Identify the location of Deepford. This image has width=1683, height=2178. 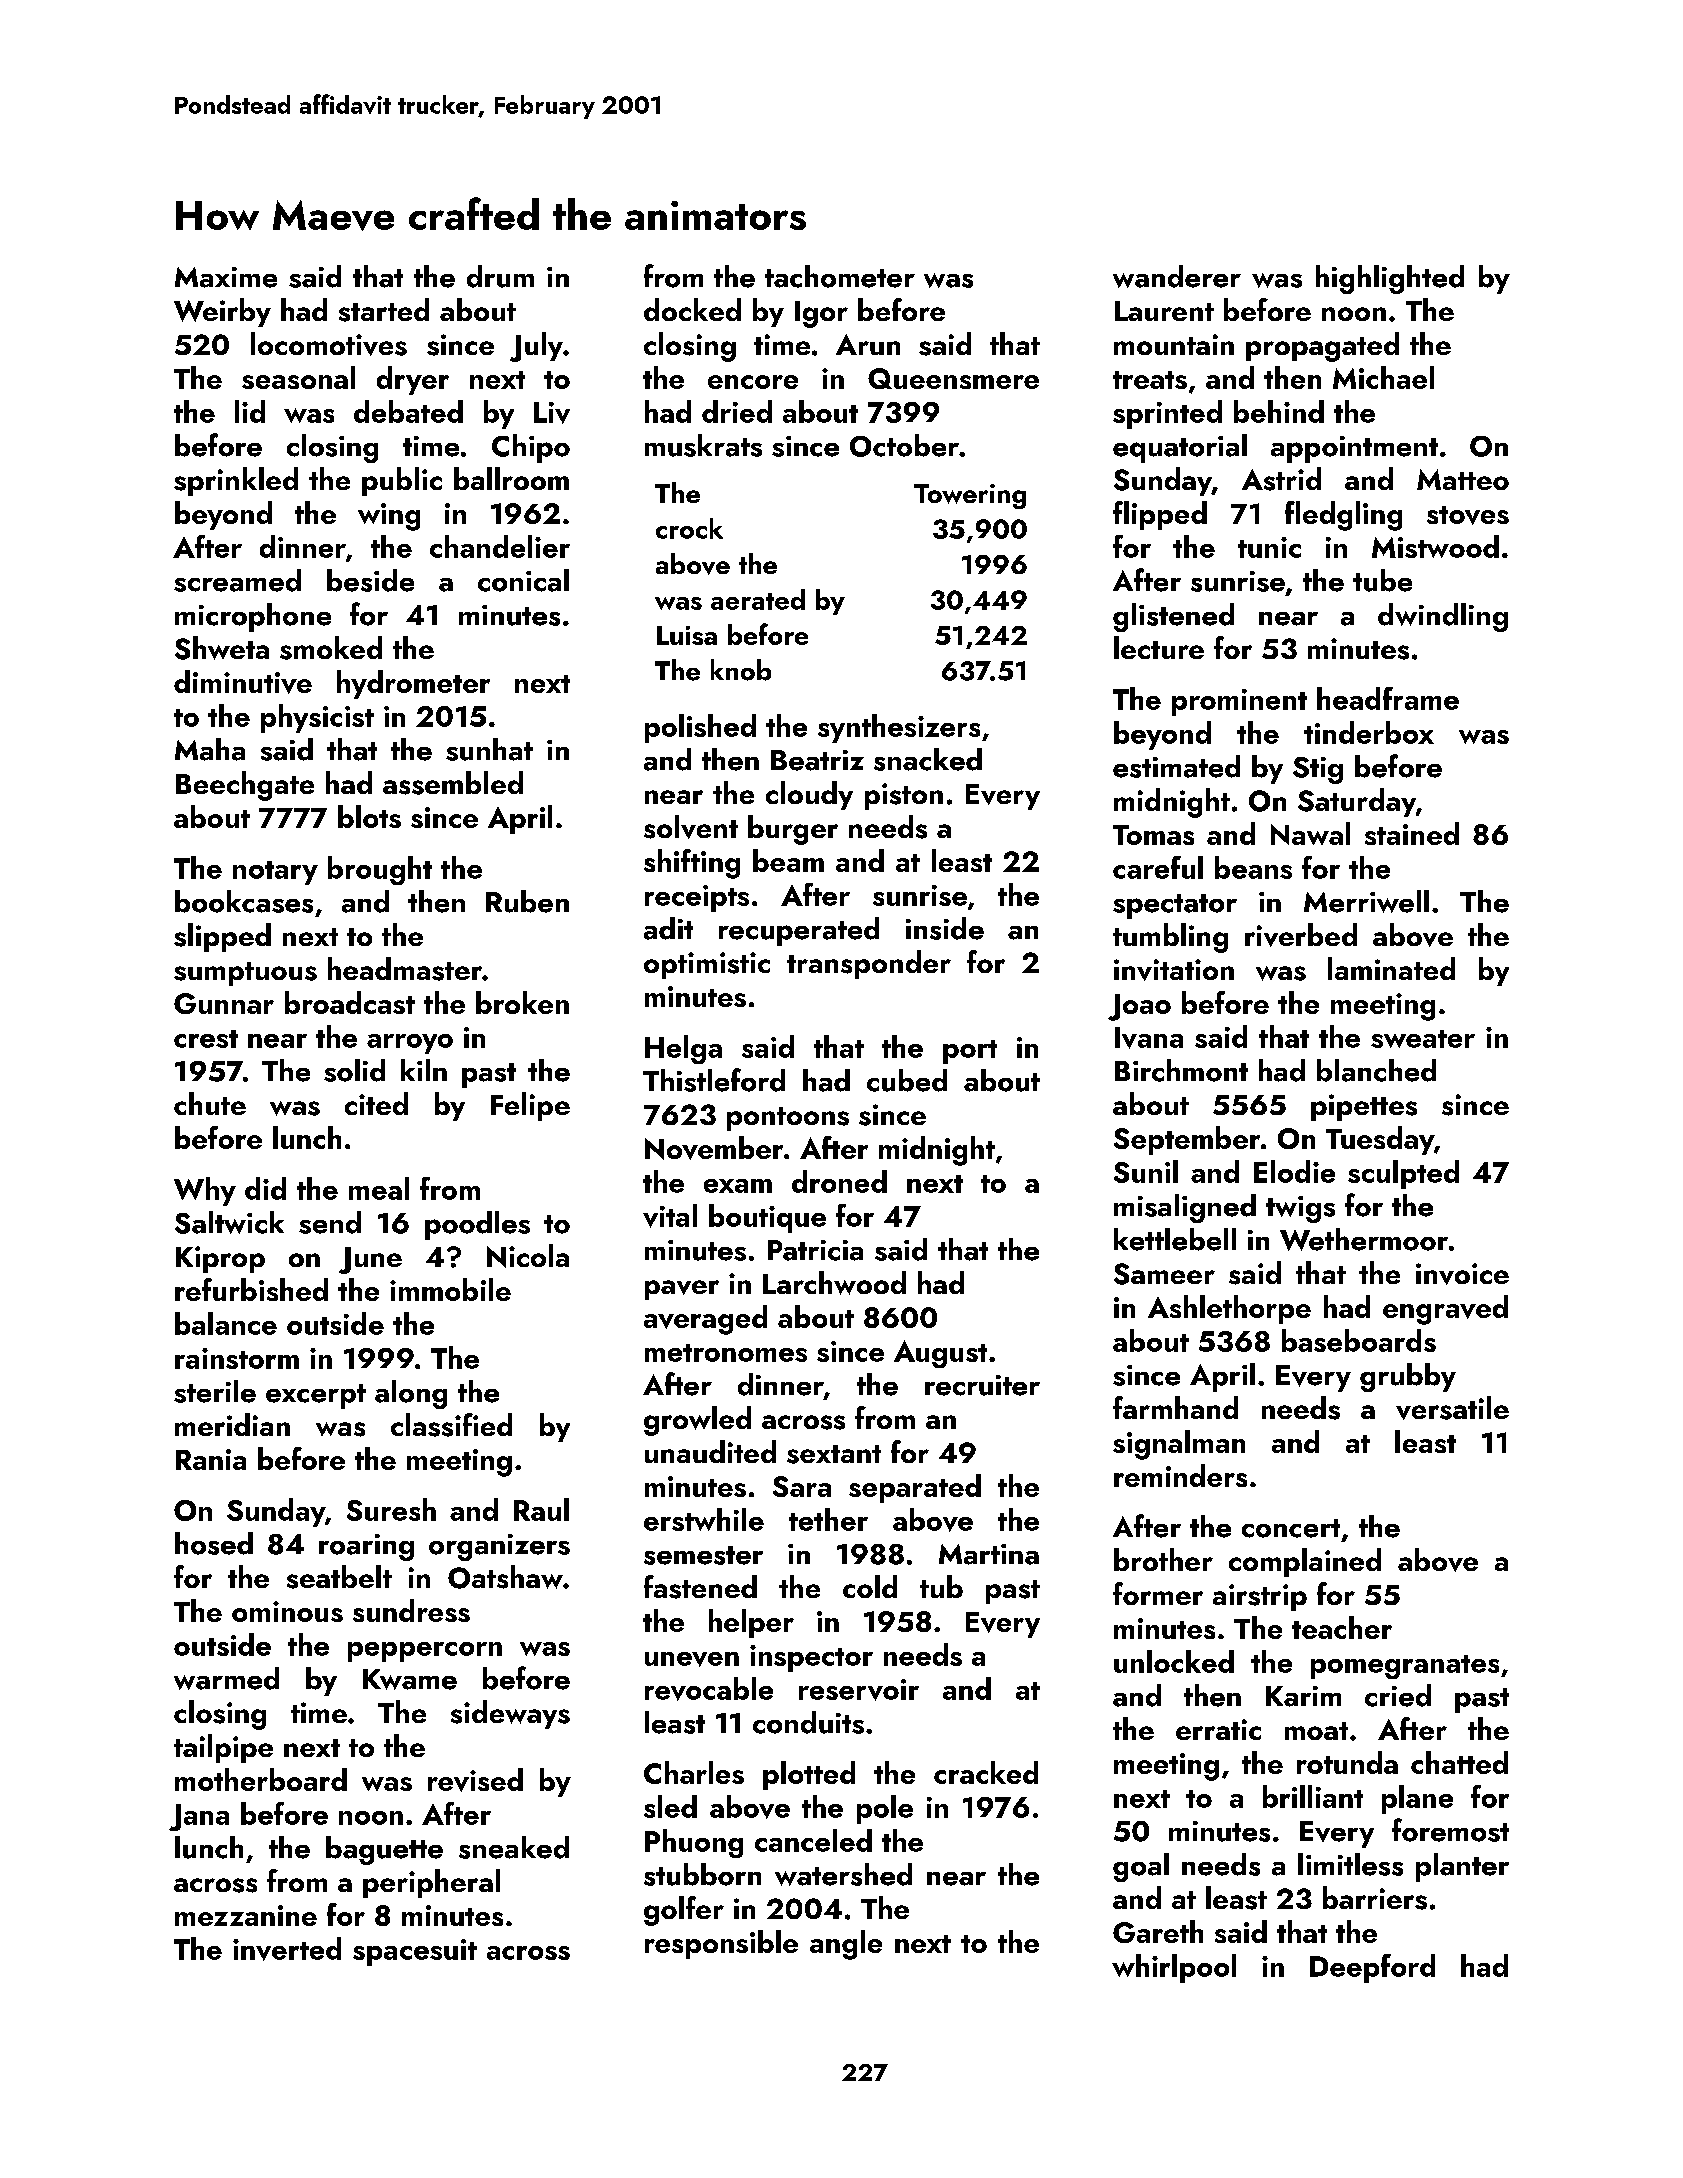
(1372, 1968).
